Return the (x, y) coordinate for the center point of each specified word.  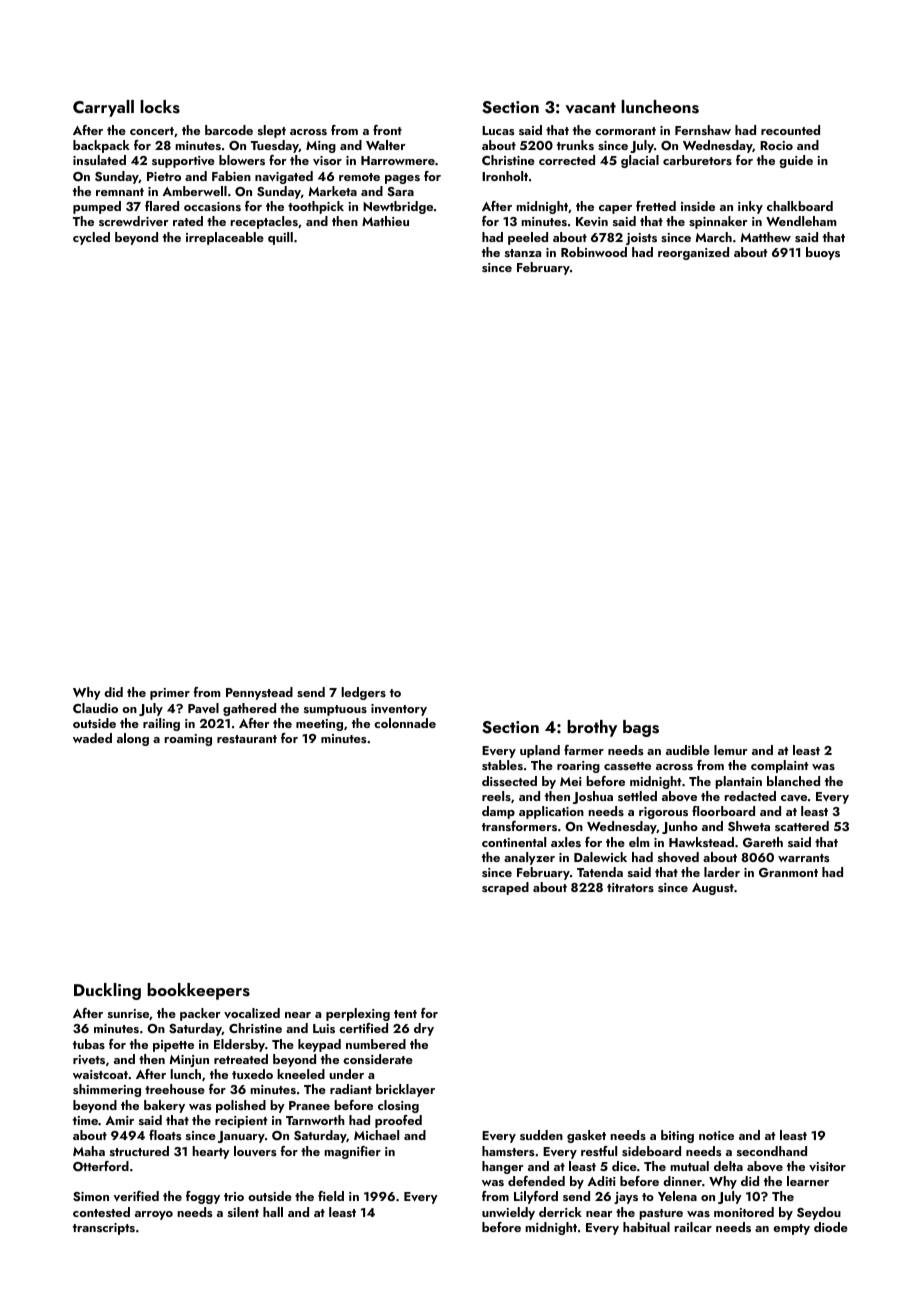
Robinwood (594, 252)
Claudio (95, 708)
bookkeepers (198, 991)
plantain (738, 782)
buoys (823, 253)
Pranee (309, 1105)
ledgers (363, 693)
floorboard (723, 811)
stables (502, 765)
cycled (91, 238)
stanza (523, 253)
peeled (528, 238)
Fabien (231, 176)
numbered (376, 1044)
